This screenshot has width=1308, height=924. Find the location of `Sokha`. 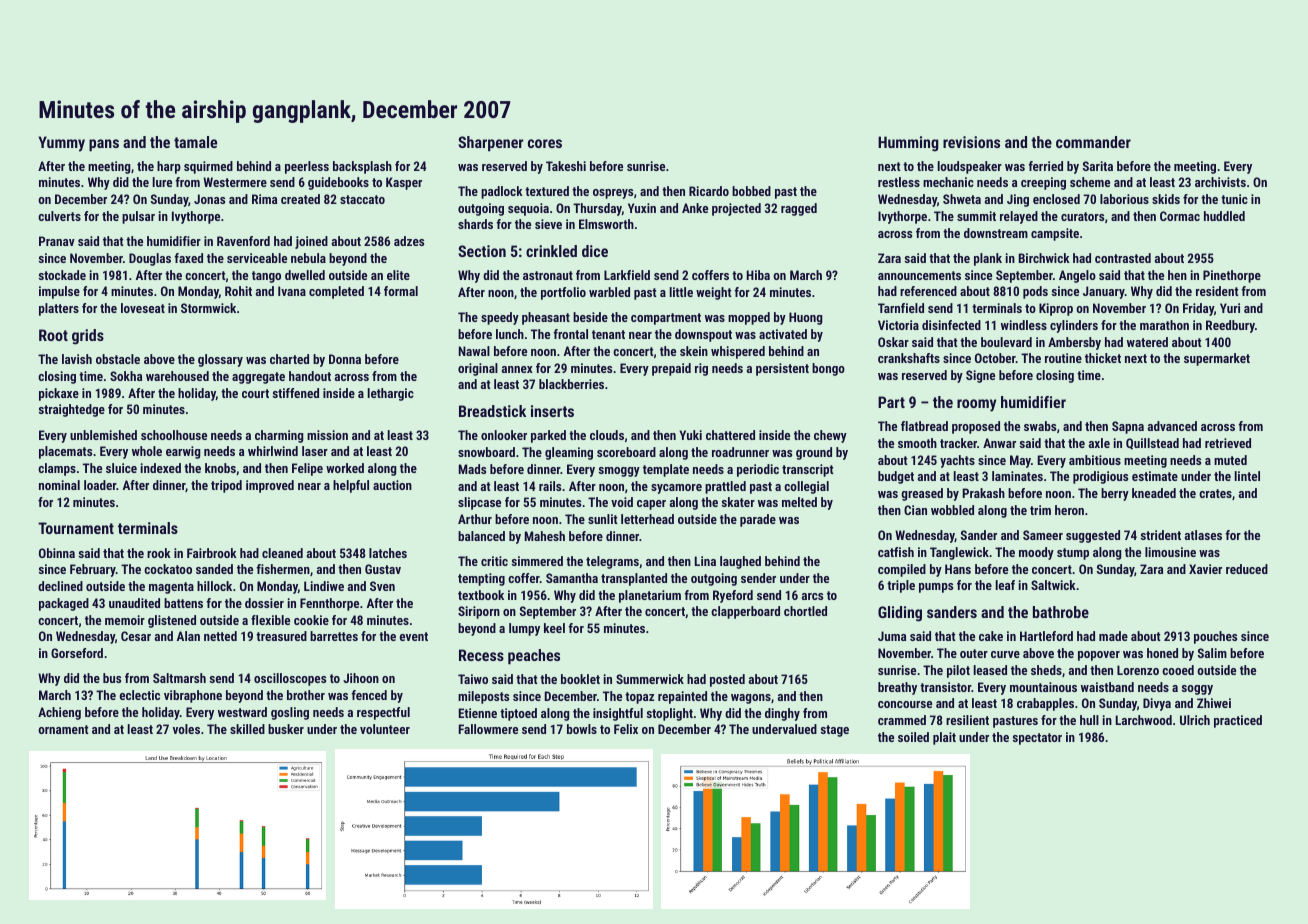

Sokha is located at coordinates (126, 376).
